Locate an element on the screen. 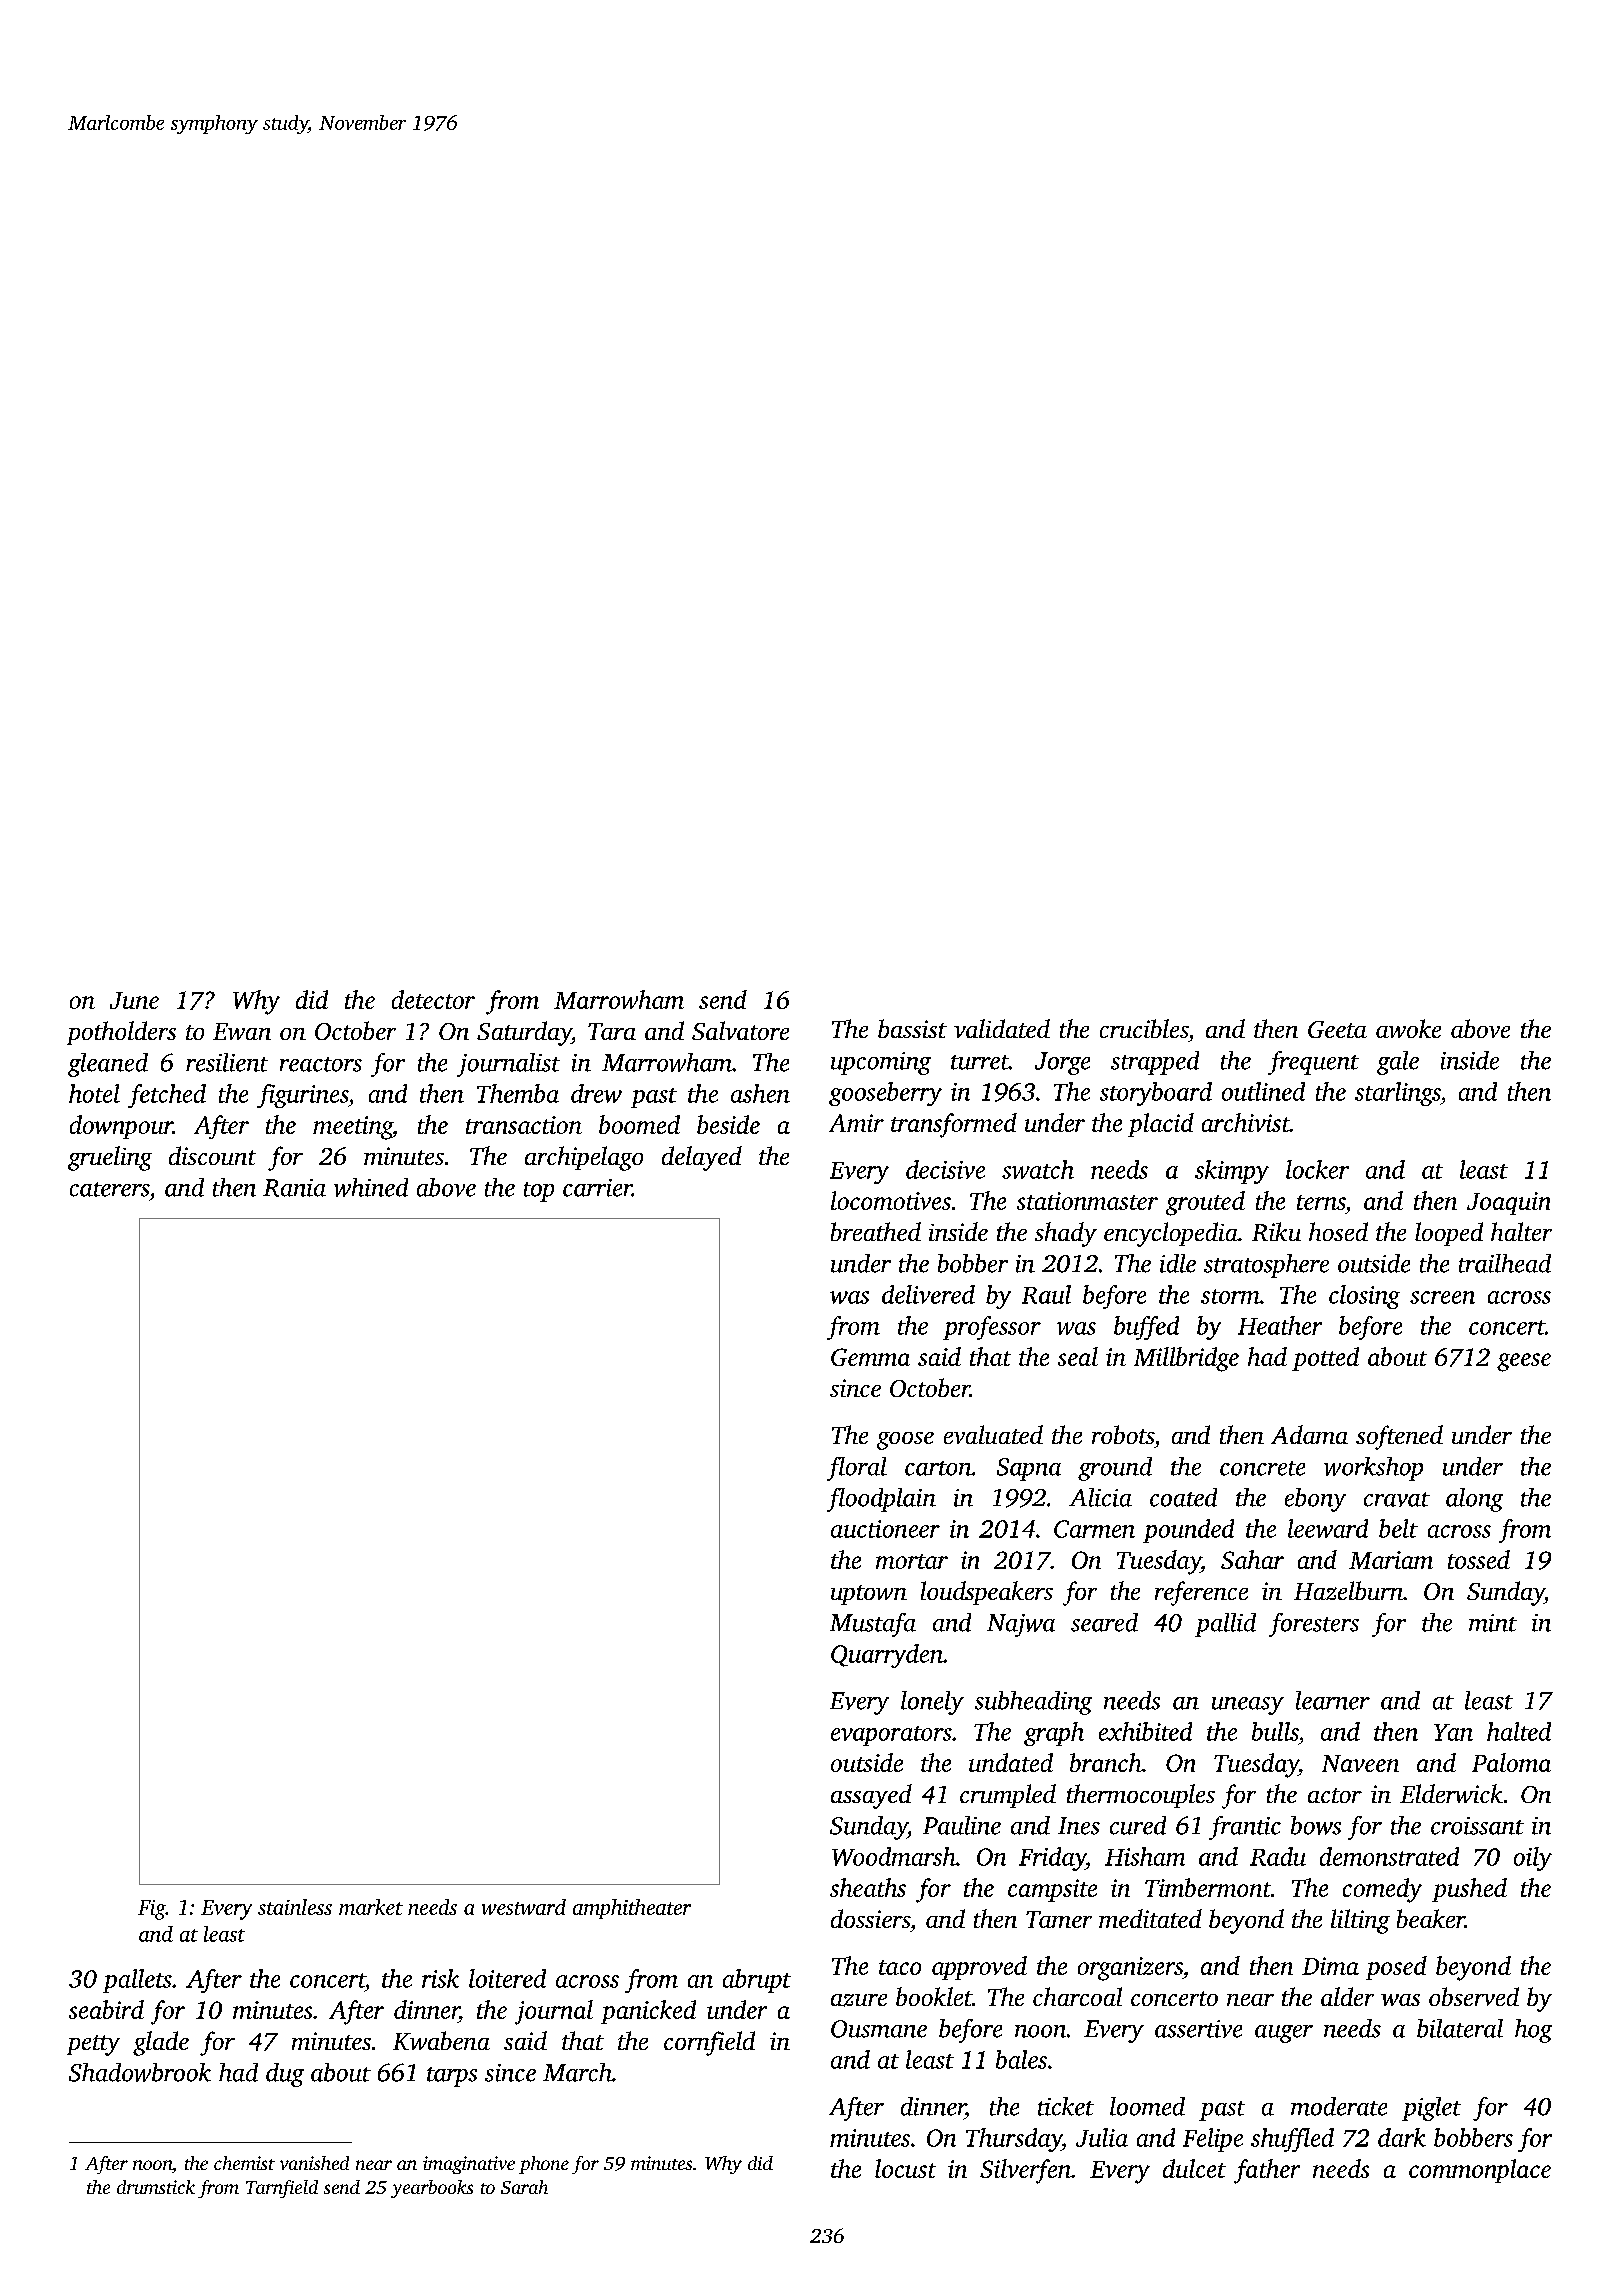 The width and height of the screenshot is (1620, 2292). professor is located at coordinates (992, 1328).
